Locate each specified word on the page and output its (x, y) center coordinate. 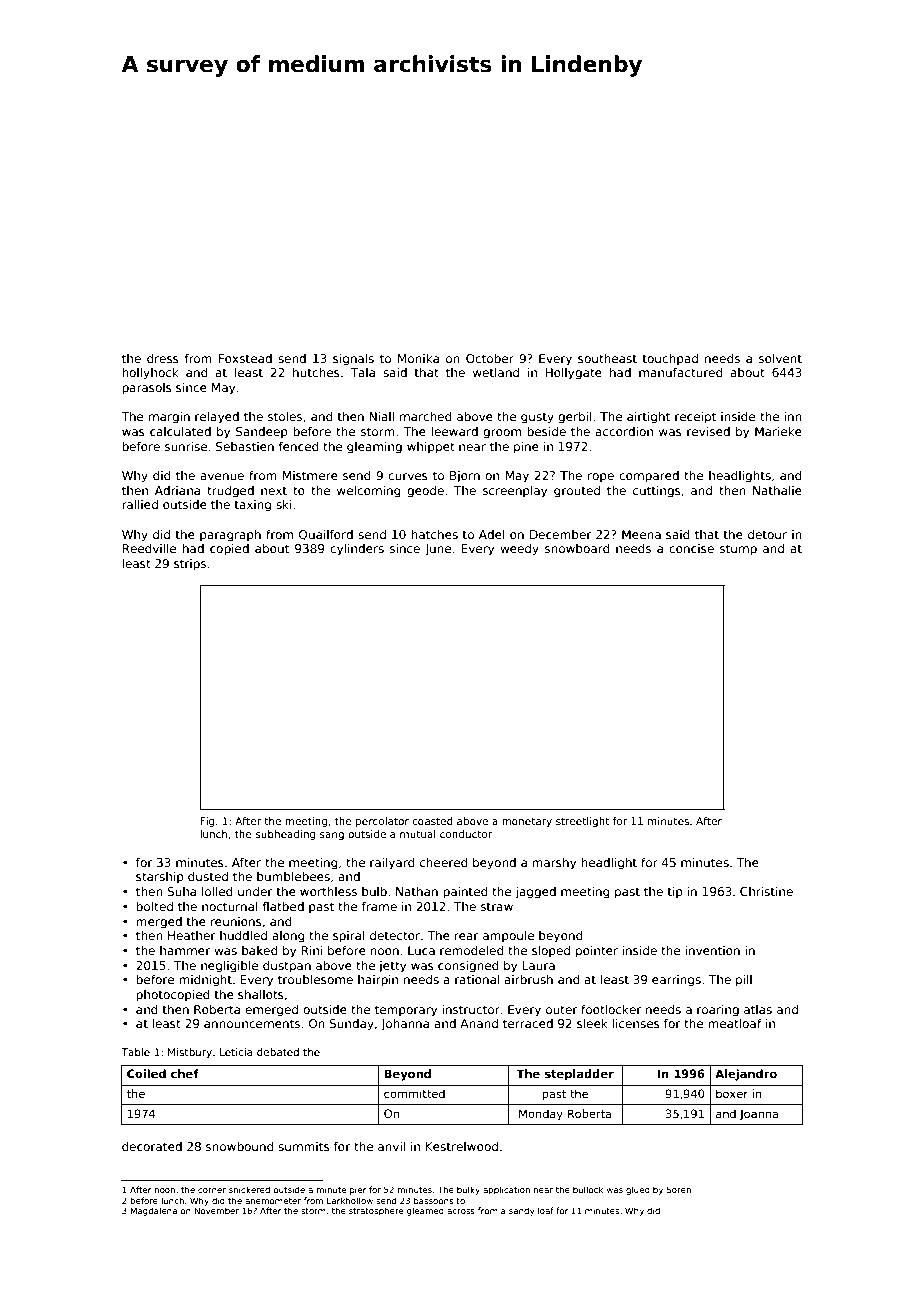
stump (738, 550)
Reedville (149, 548)
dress (163, 358)
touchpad (670, 360)
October (490, 358)
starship (160, 878)
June (438, 550)
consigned (468, 967)
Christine (766, 891)
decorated (152, 1146)
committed (414, 1093)
